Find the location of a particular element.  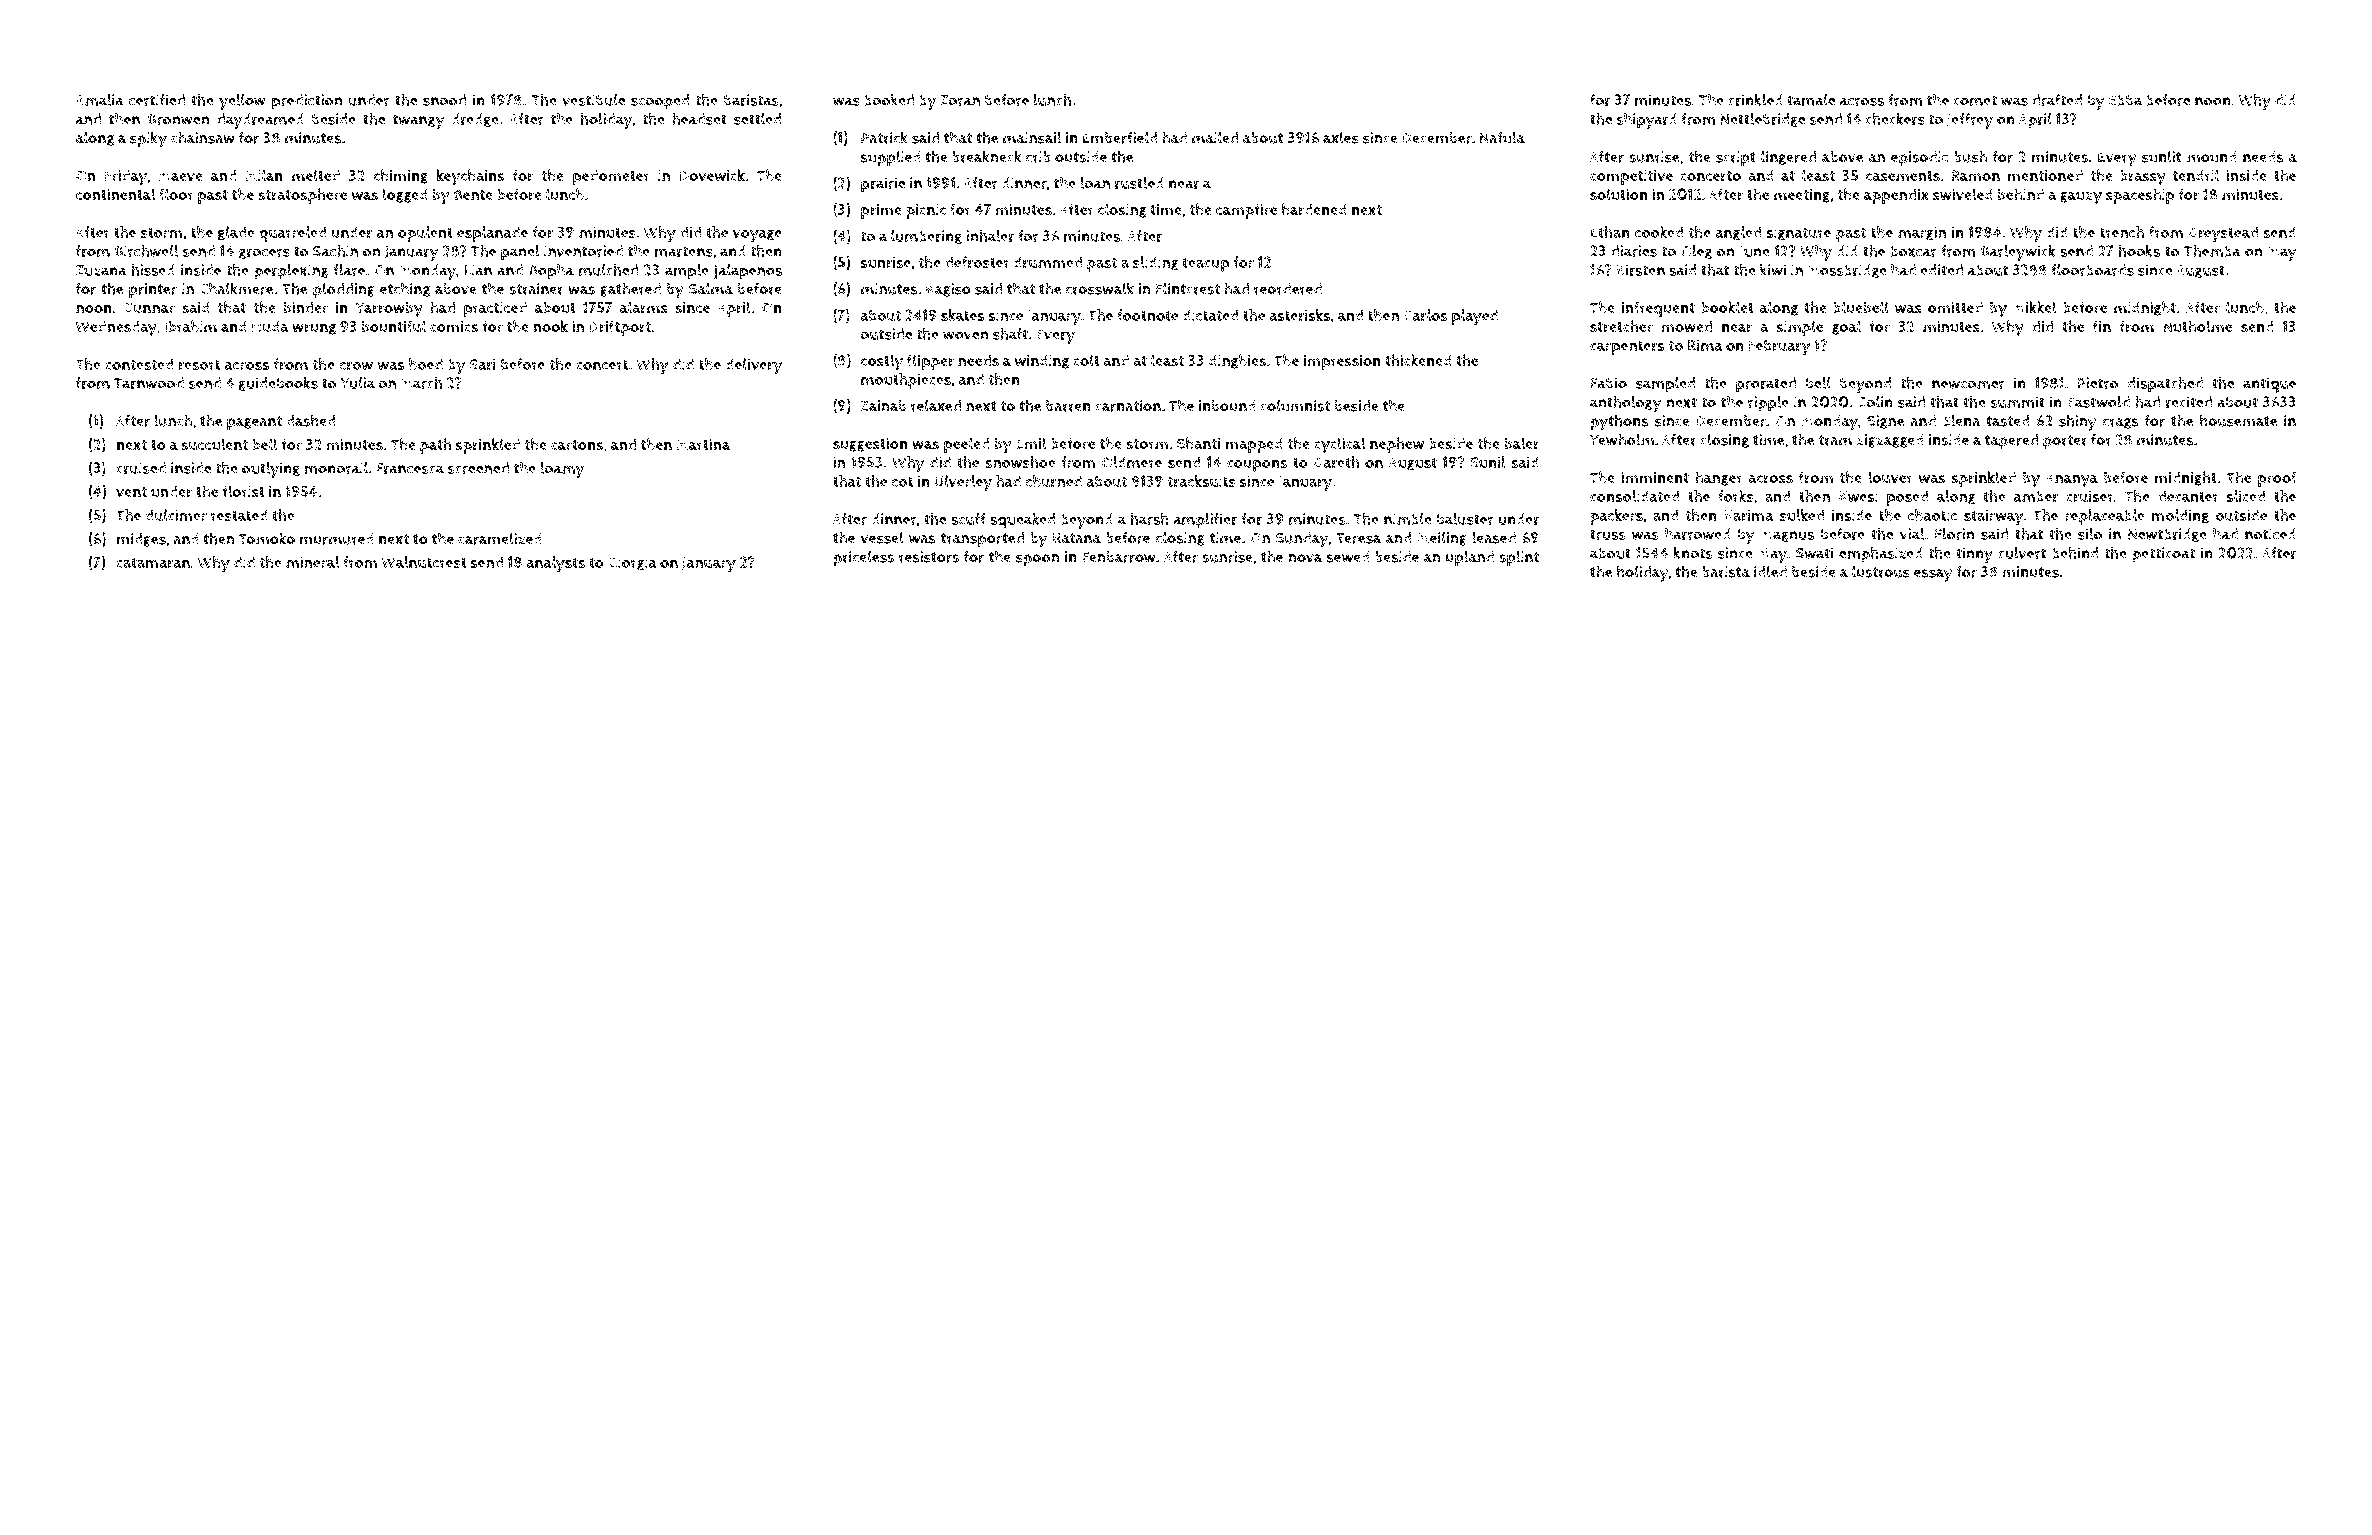

cruised is located at coordinates (141, 468).
